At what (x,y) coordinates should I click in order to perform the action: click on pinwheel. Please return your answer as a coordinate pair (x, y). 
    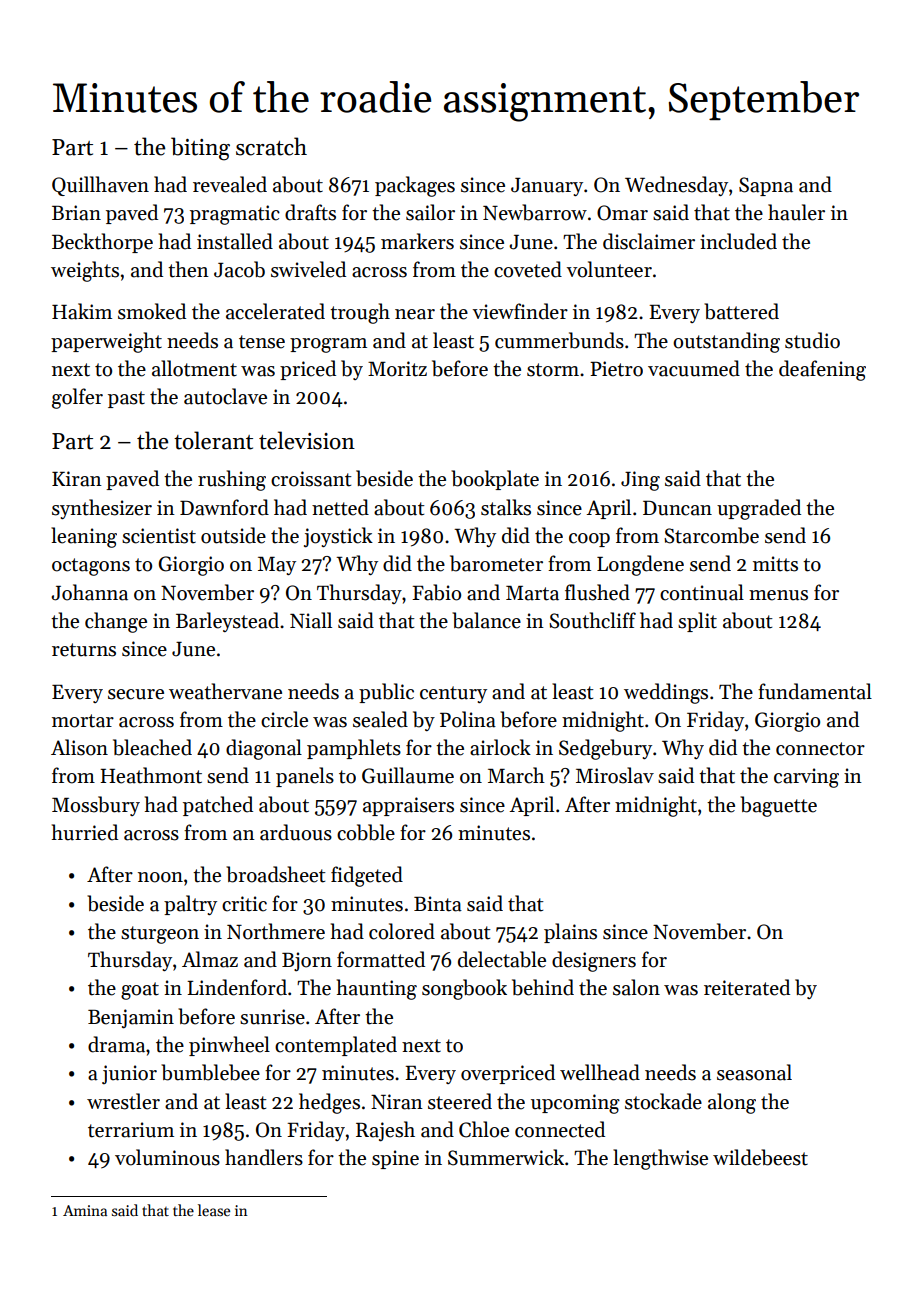
    Looking at the image, I should click on (229, 1046).
